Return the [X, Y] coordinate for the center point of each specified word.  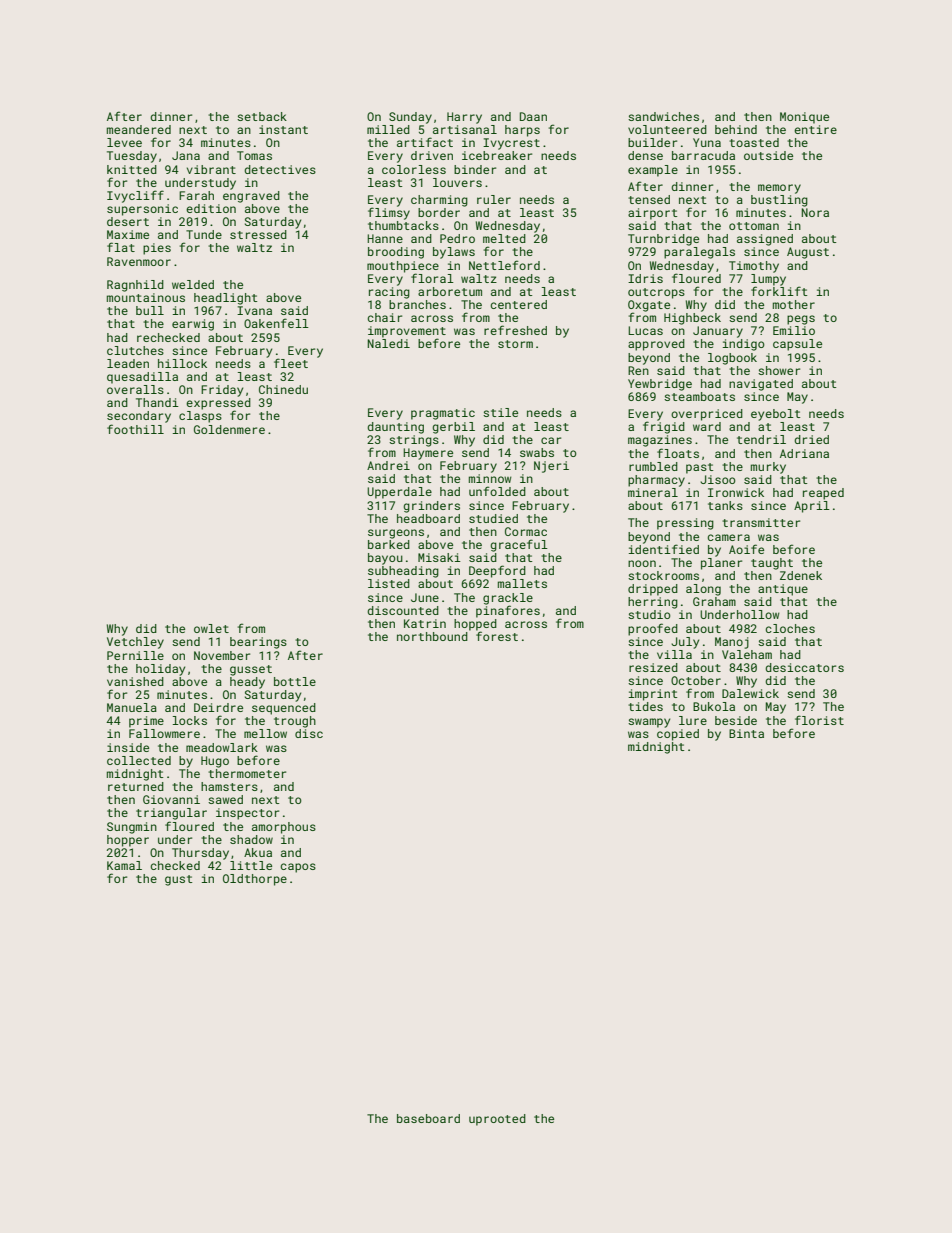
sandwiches [663, 116]
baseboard [428, 1118]
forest [497, 636]
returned [136, 786]
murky [768, 468]
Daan [533, 116]
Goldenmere [229, 429]
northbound [432, 636]
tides [645, 706]
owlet [211, 628]
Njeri [551, 467]
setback [262, 116]
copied [678, 735]
